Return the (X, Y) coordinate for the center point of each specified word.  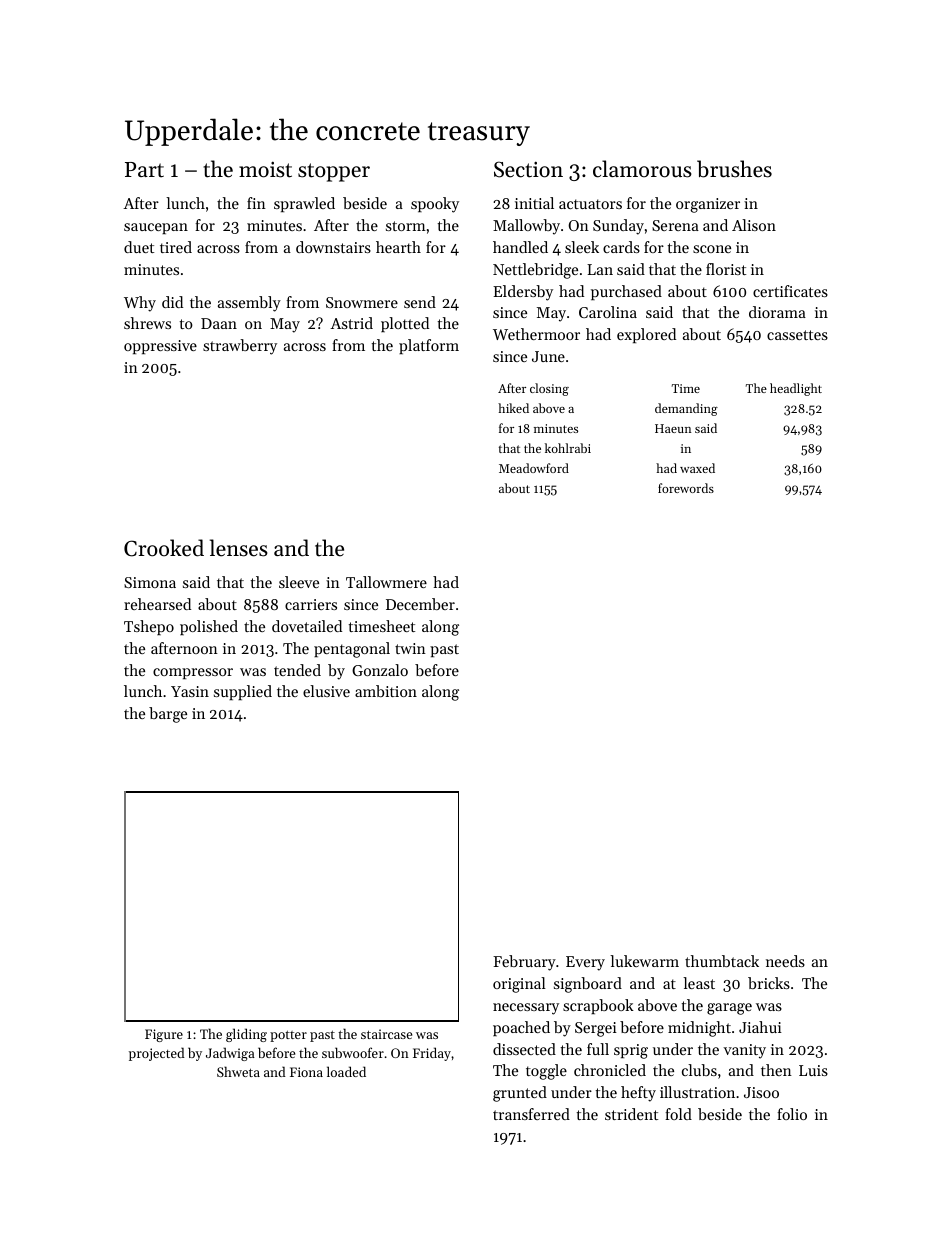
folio (792, 1114)
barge (168, 715)
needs (785, 961)
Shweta (238, 1071)
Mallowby (526, 227)
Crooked (164, 548)
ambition (386, 691)
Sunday (618, 227)
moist (265, 169)
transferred (531, 1114)
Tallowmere (386, 582)
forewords (686, 488)
